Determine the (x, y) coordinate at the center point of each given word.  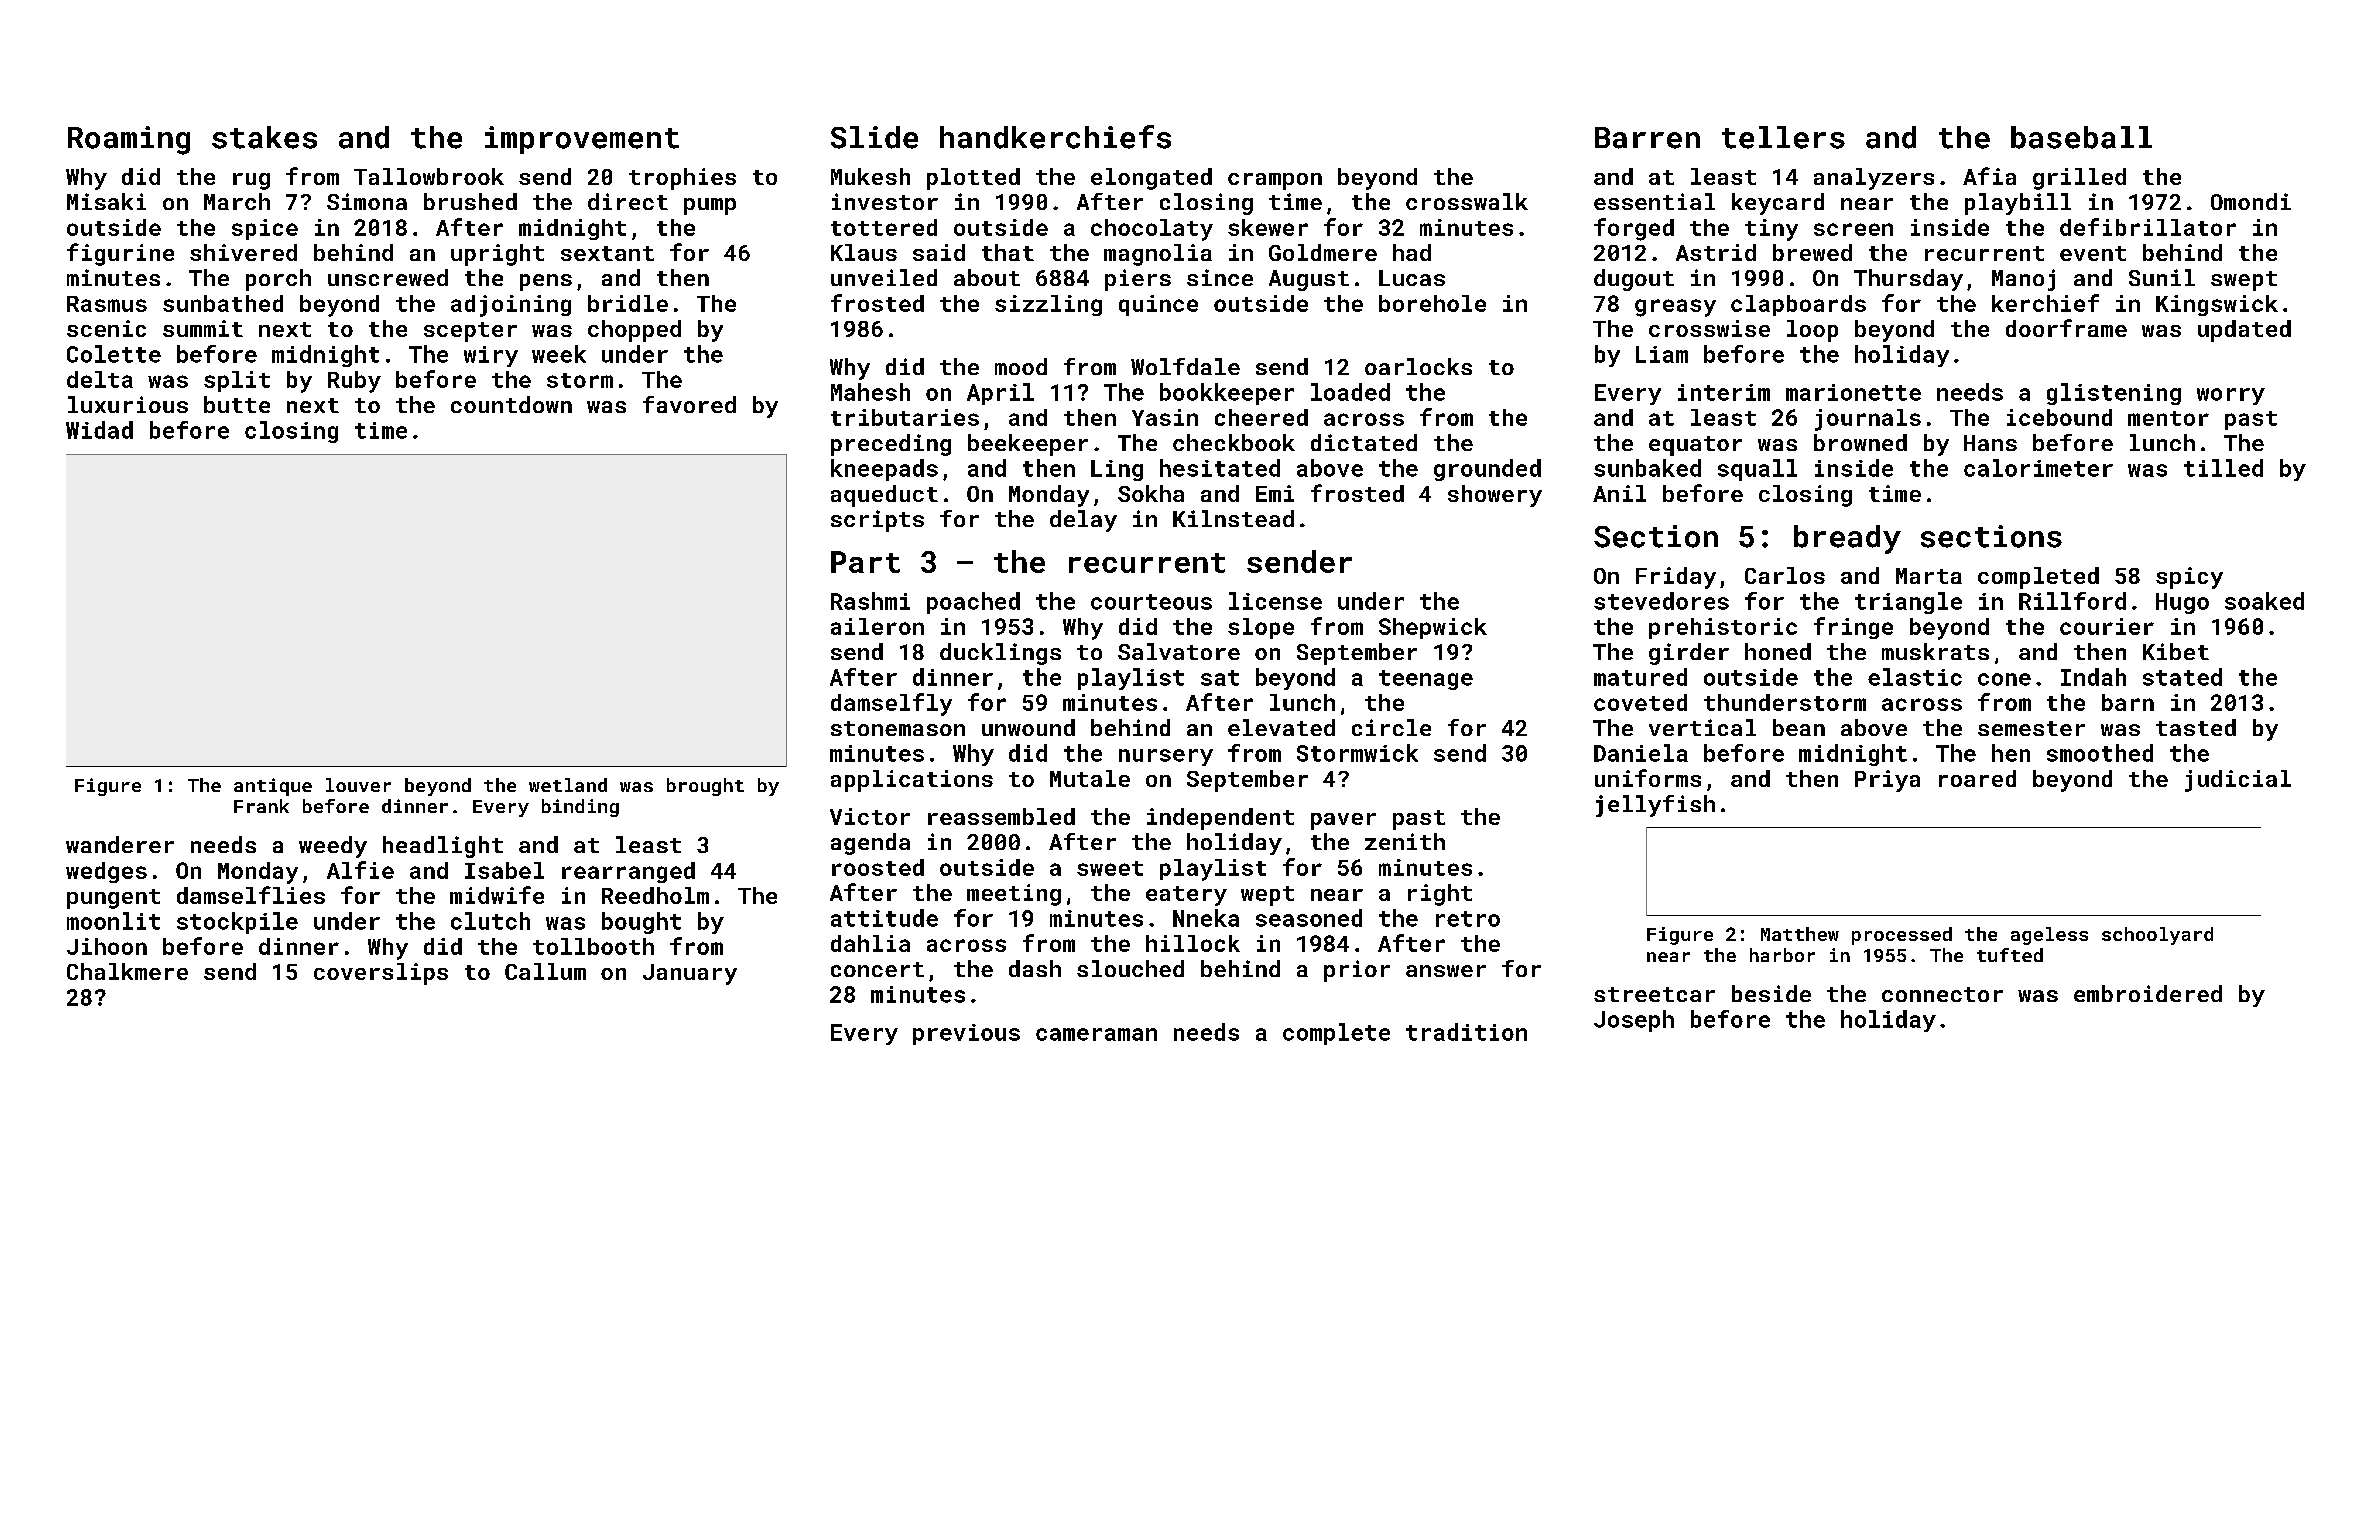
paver (1343, 821)
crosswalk (1467, 201)
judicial (2238, 781)
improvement (582, 140)
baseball (2081, 137)
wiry (491, 356)
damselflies (251, 895)
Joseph (1634, 1021)
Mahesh (870, 392)
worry (2231, 396)
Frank (261, 806)
